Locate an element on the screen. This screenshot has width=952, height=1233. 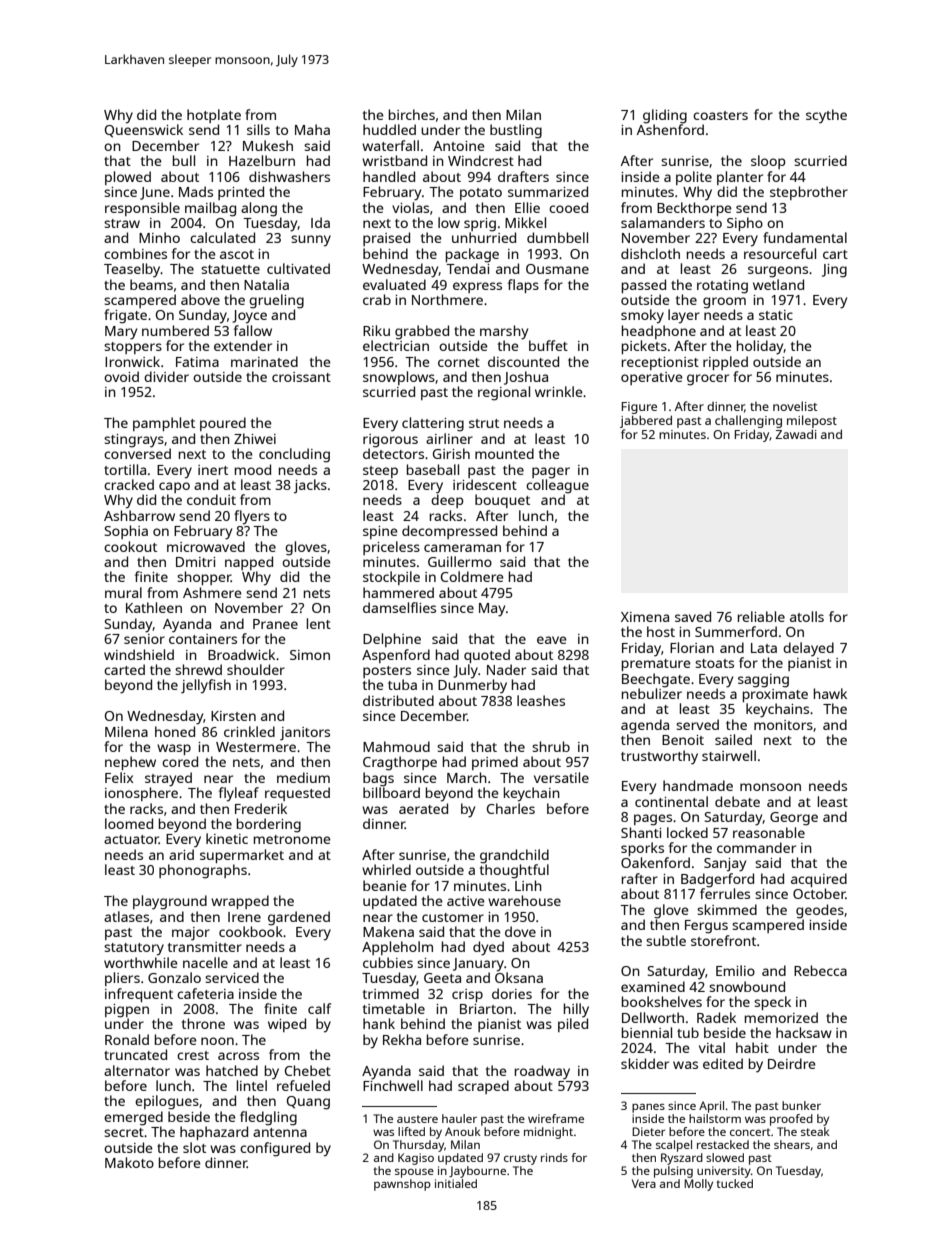
Makoto is located at coordinates (129, 1162).
